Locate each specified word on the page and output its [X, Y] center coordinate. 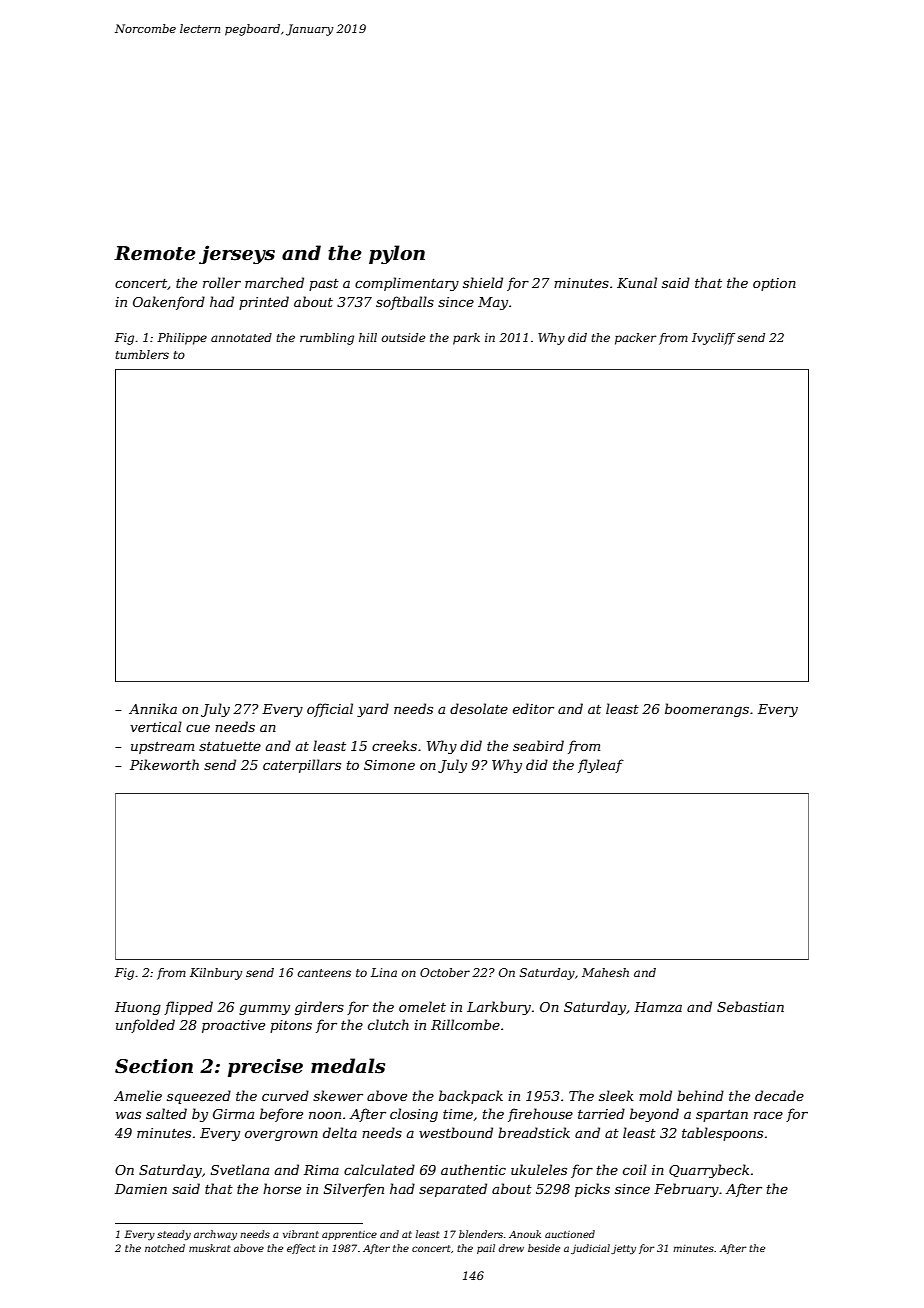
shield [483, 282]
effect [301, 1249]
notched [165, 1248]
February [686, 1190]
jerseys [237, 254]
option [774, 284]
